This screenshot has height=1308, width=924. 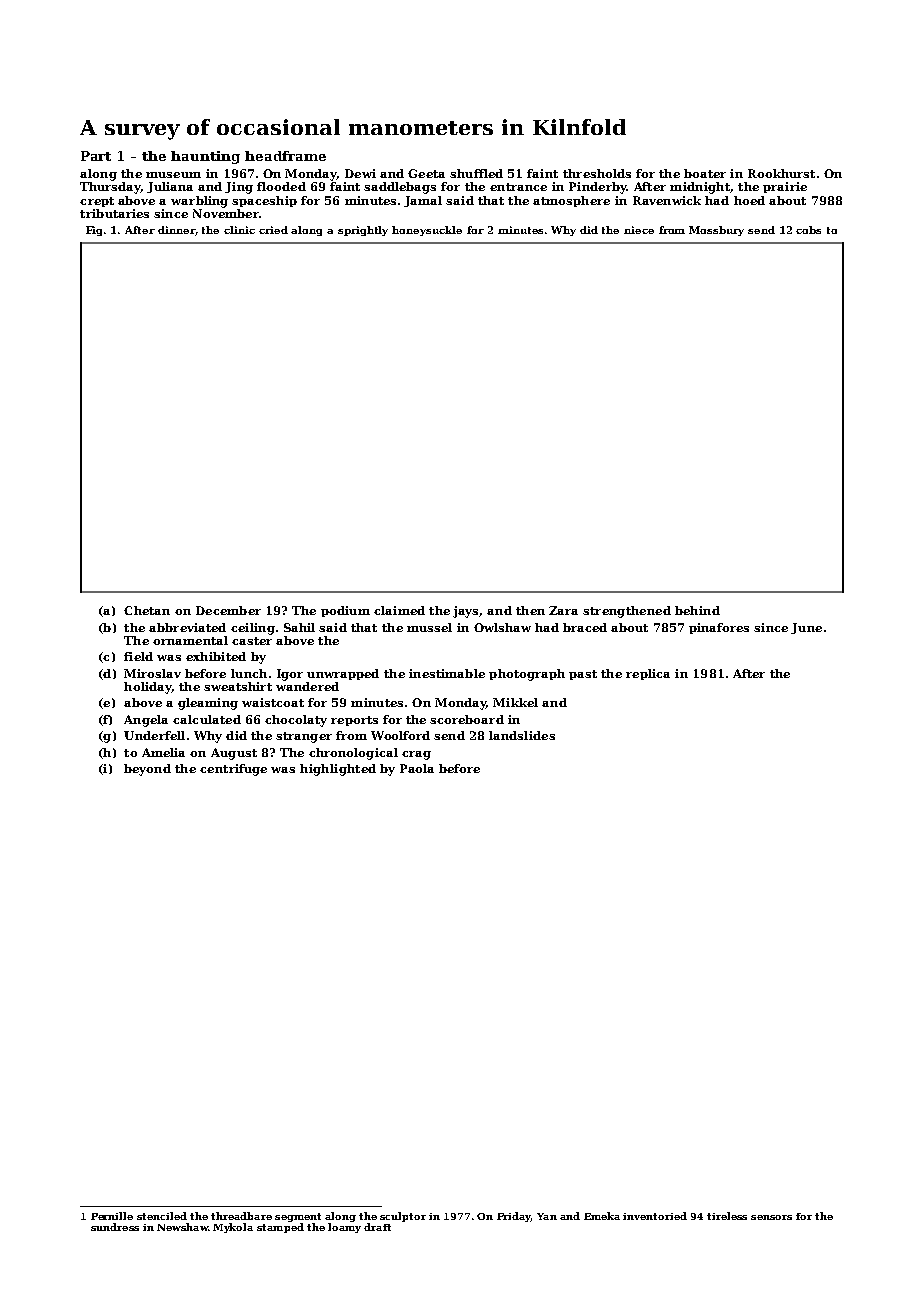 What do you see at coordinates (514, 1217) in the screenshot?
I see `Friday` at bounding box center [514, 1217].
